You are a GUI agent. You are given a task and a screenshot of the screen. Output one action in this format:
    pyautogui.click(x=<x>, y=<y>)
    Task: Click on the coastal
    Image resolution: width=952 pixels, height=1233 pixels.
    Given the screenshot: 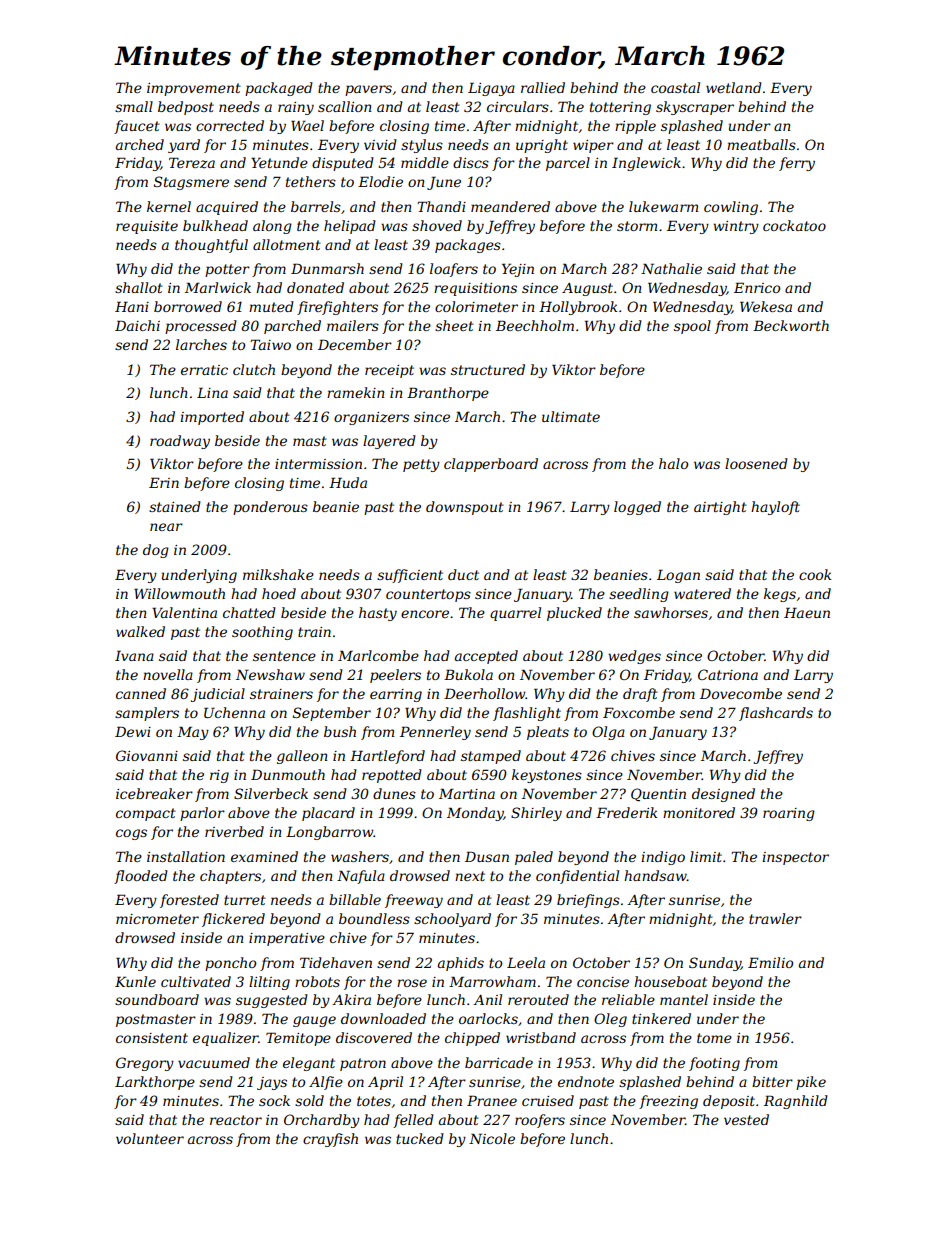 What is the action you would take?
    pyautogui.click(x=675, y=87)
